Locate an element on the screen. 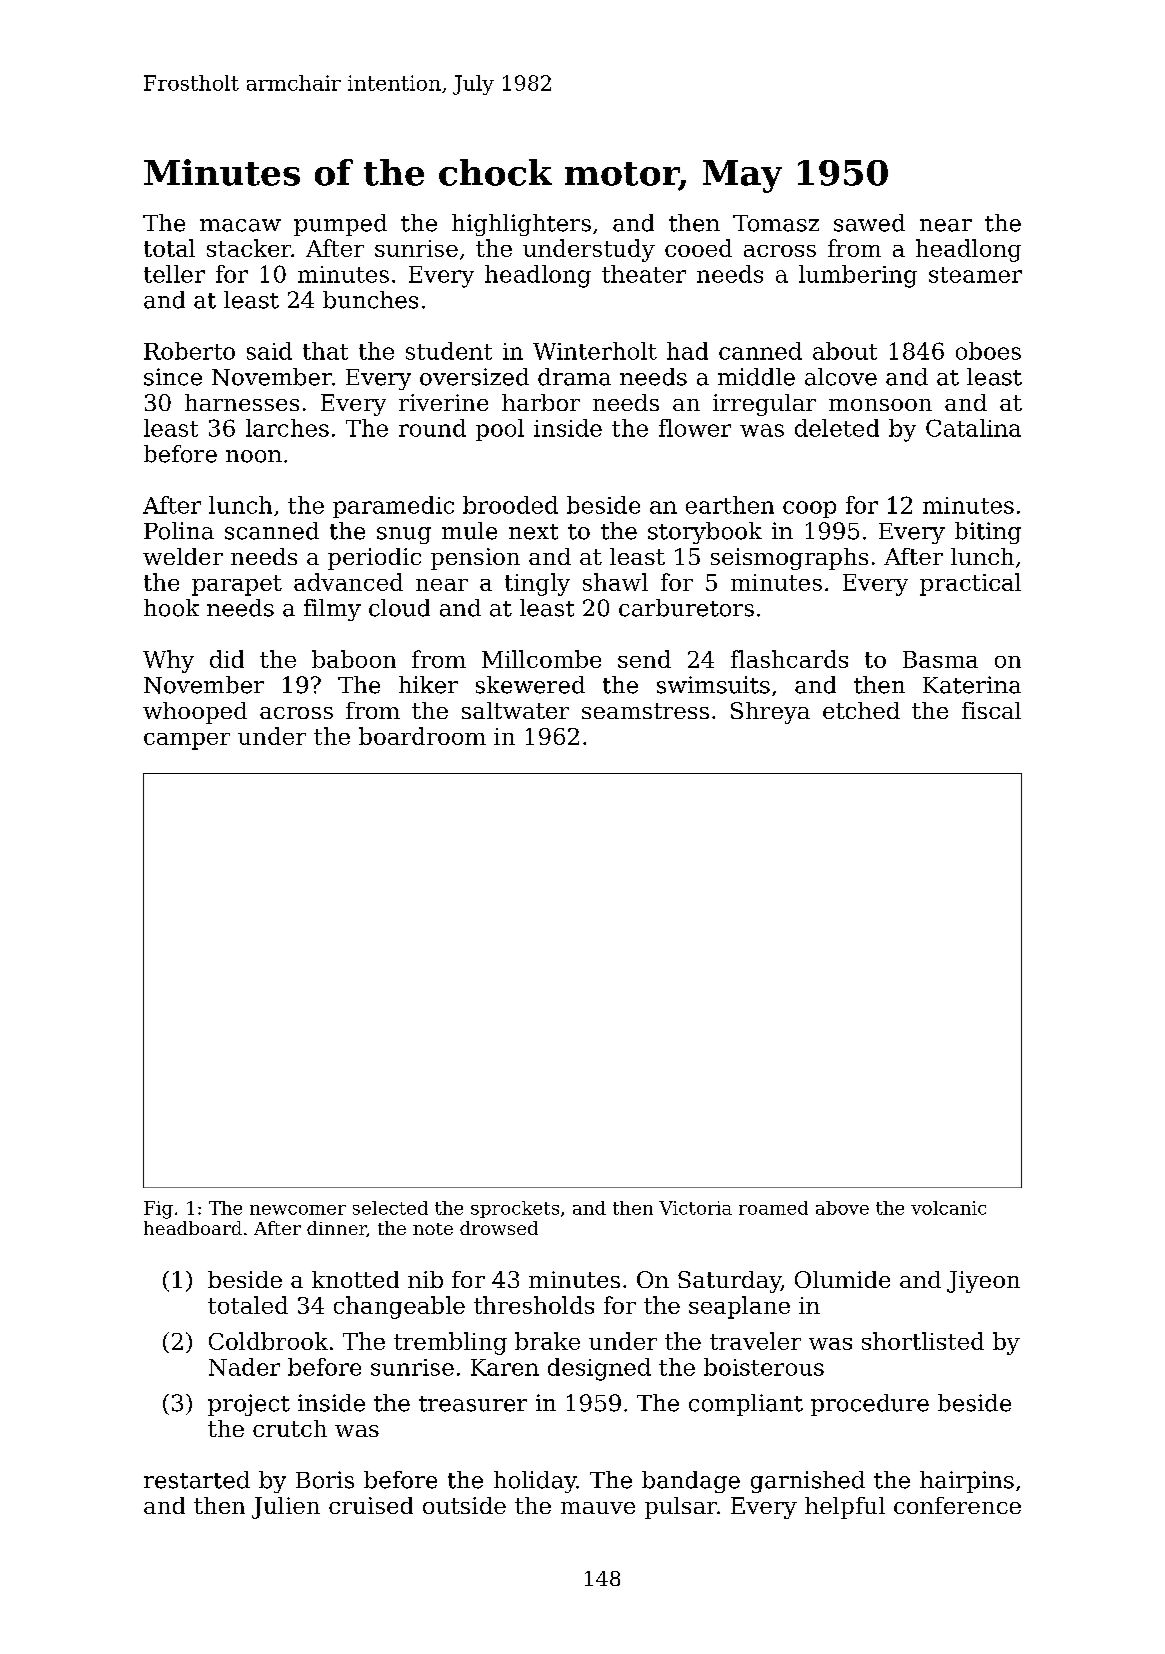 This screenshot has width=1165, height=1654. highlighters is located at coordinates (521, 225).
